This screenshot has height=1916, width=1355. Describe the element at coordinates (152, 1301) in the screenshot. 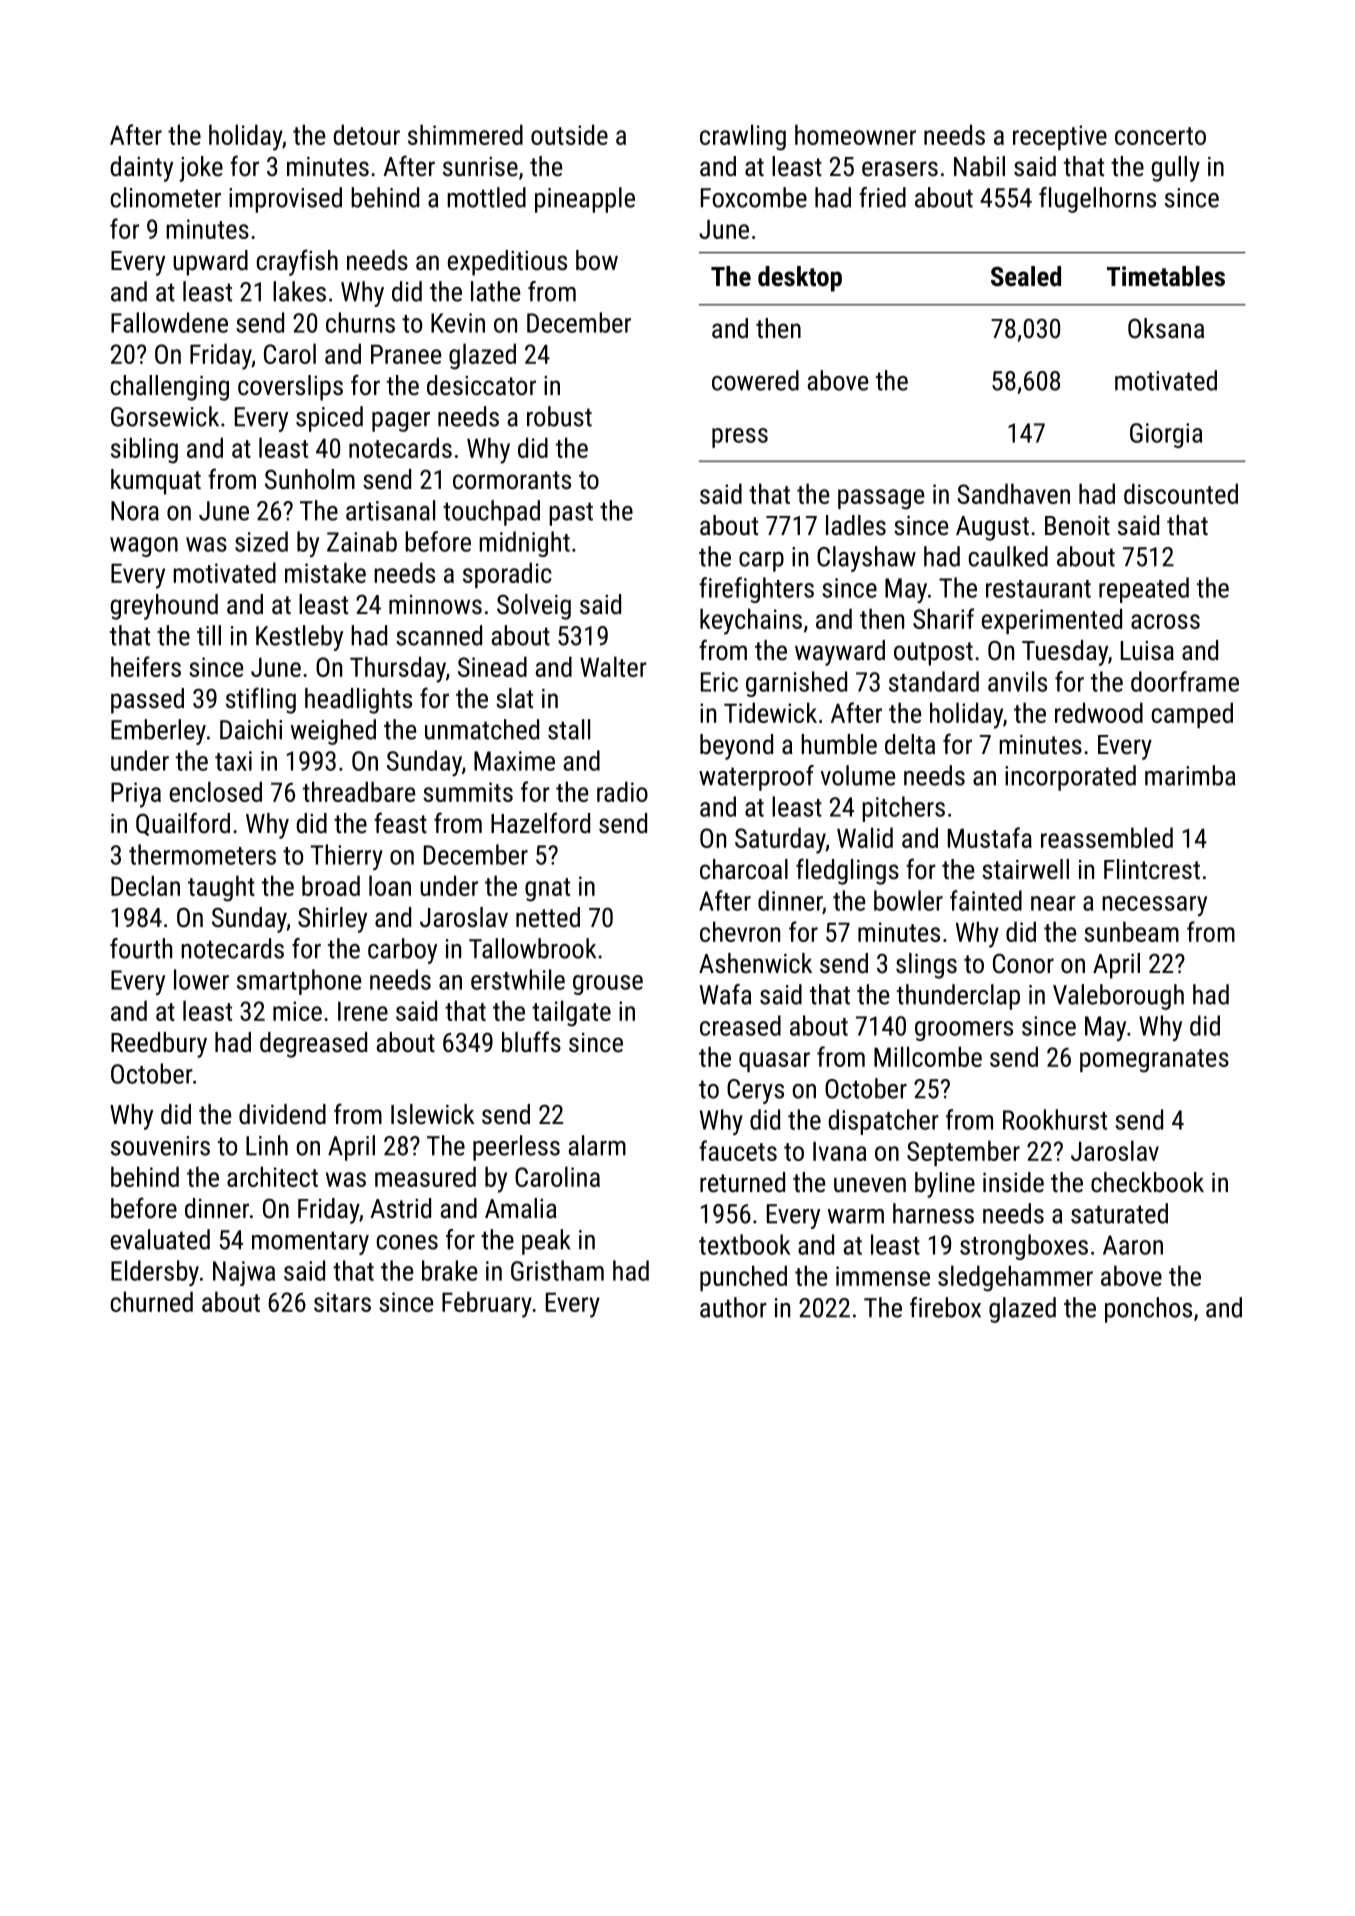

I see `churned` at that location.
